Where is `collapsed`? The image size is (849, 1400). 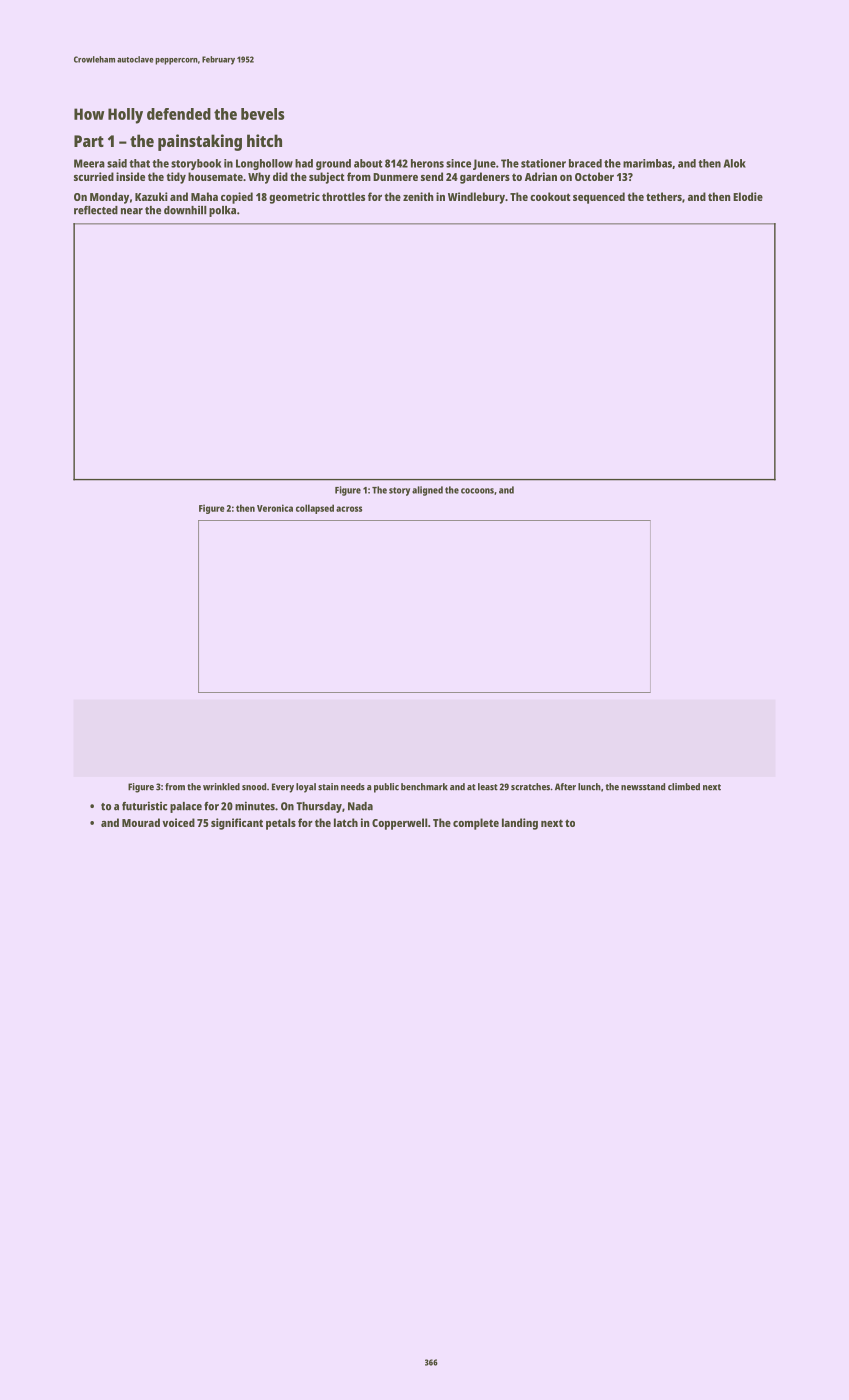 collapsed is located at coordinates (315, 509).
